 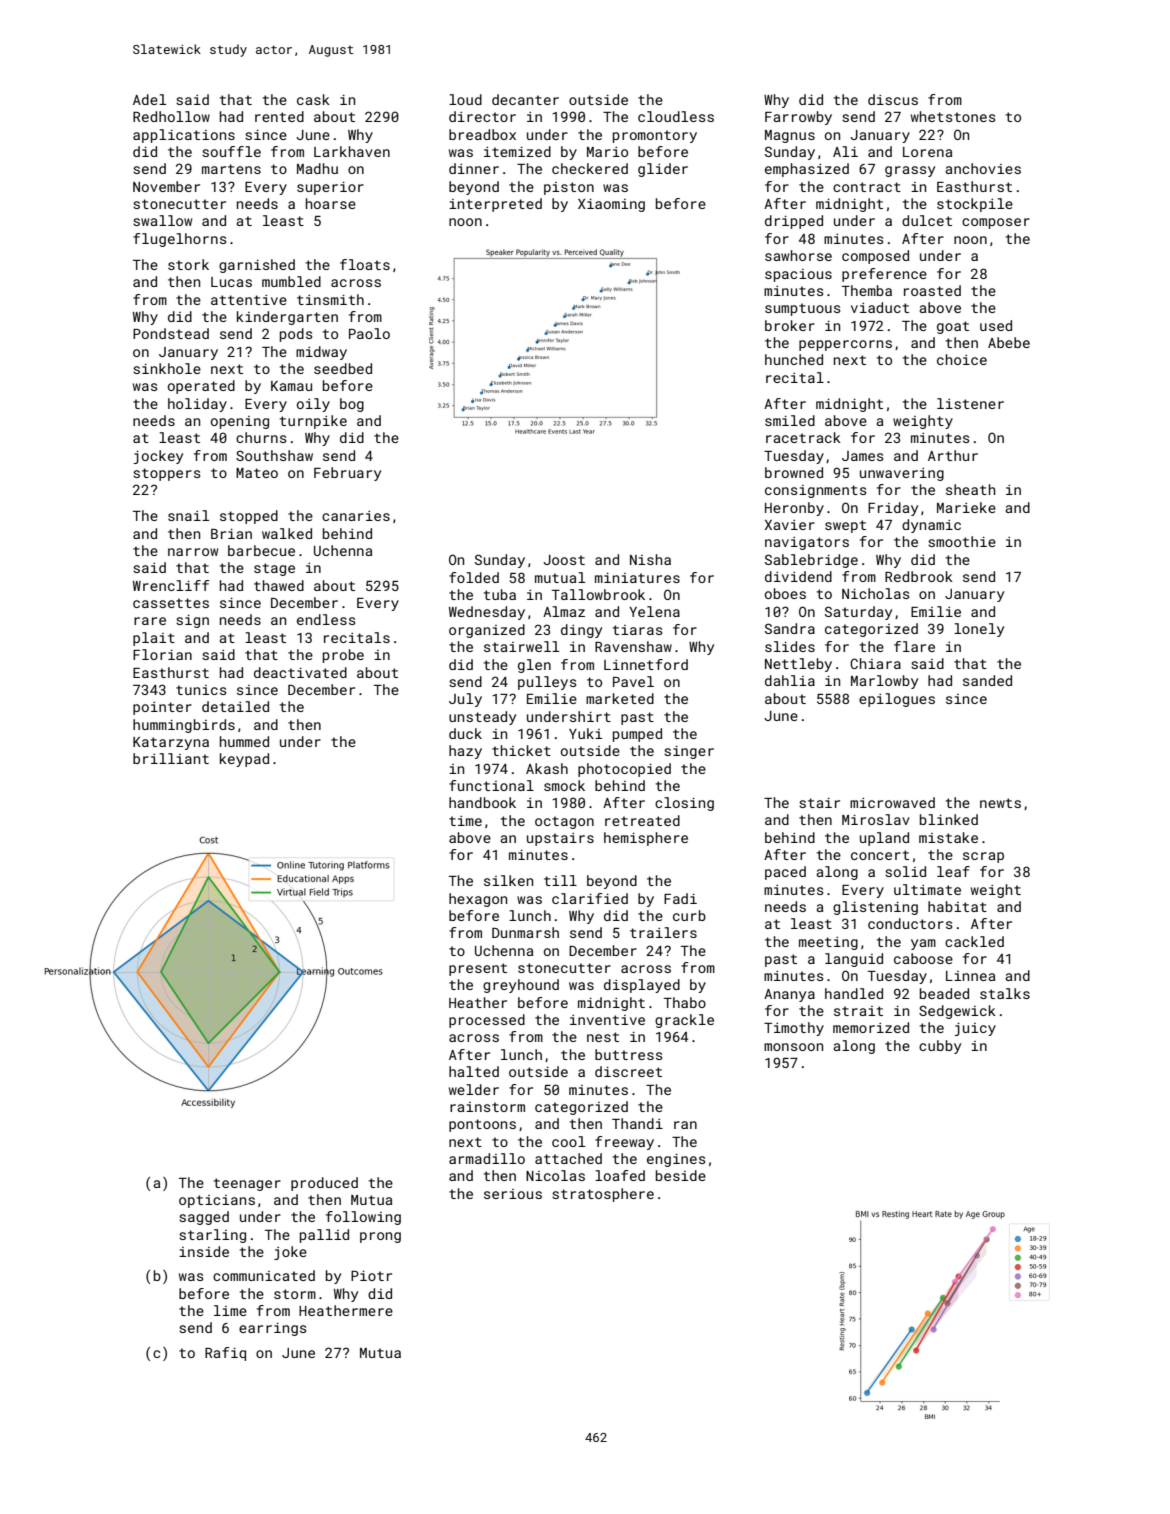 What do you see at coordinates (326, 619) in the screenshot?
I see `endless` at bounding box center [326, 619].
